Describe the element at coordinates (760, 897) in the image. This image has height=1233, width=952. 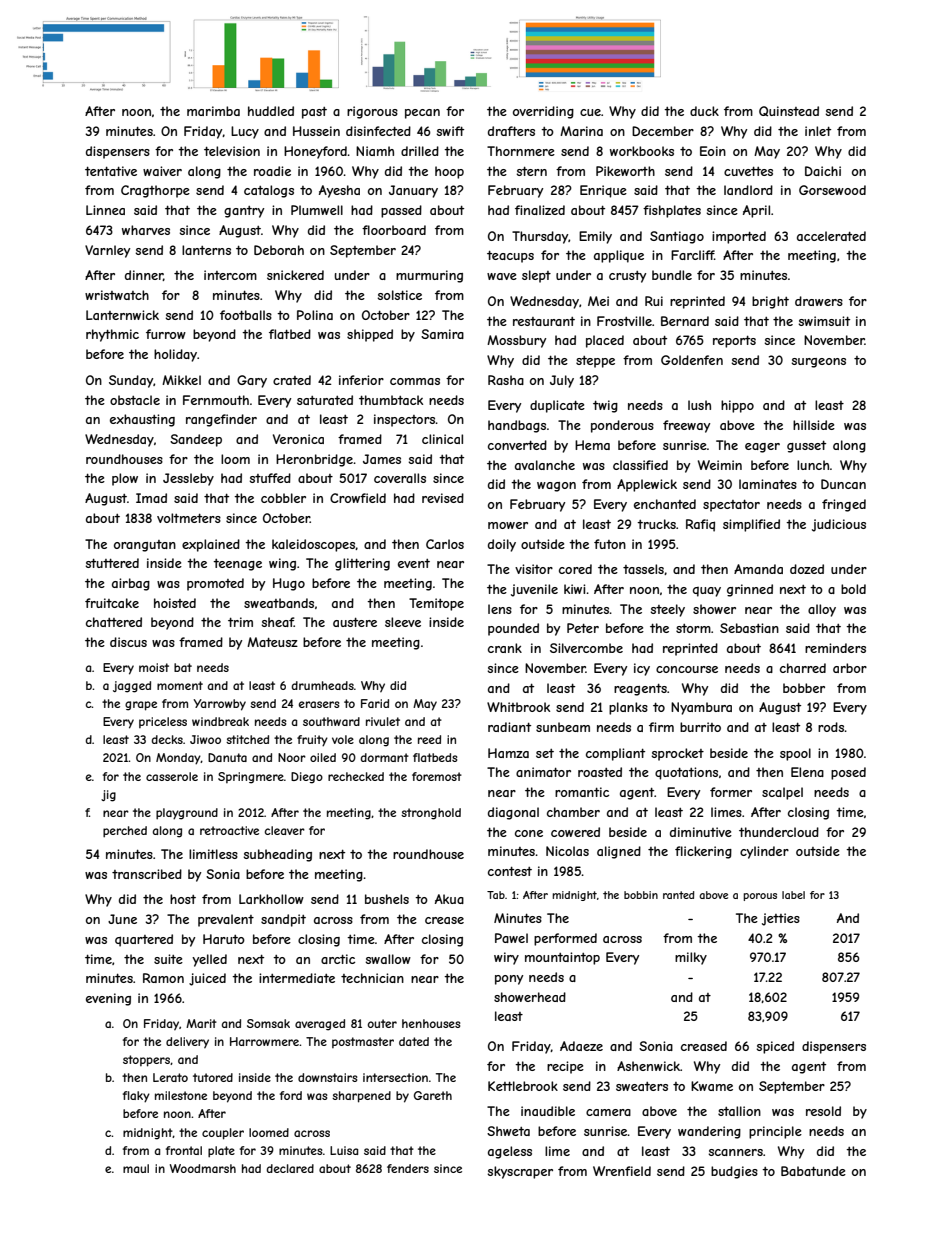
I see `porous` at that location.
